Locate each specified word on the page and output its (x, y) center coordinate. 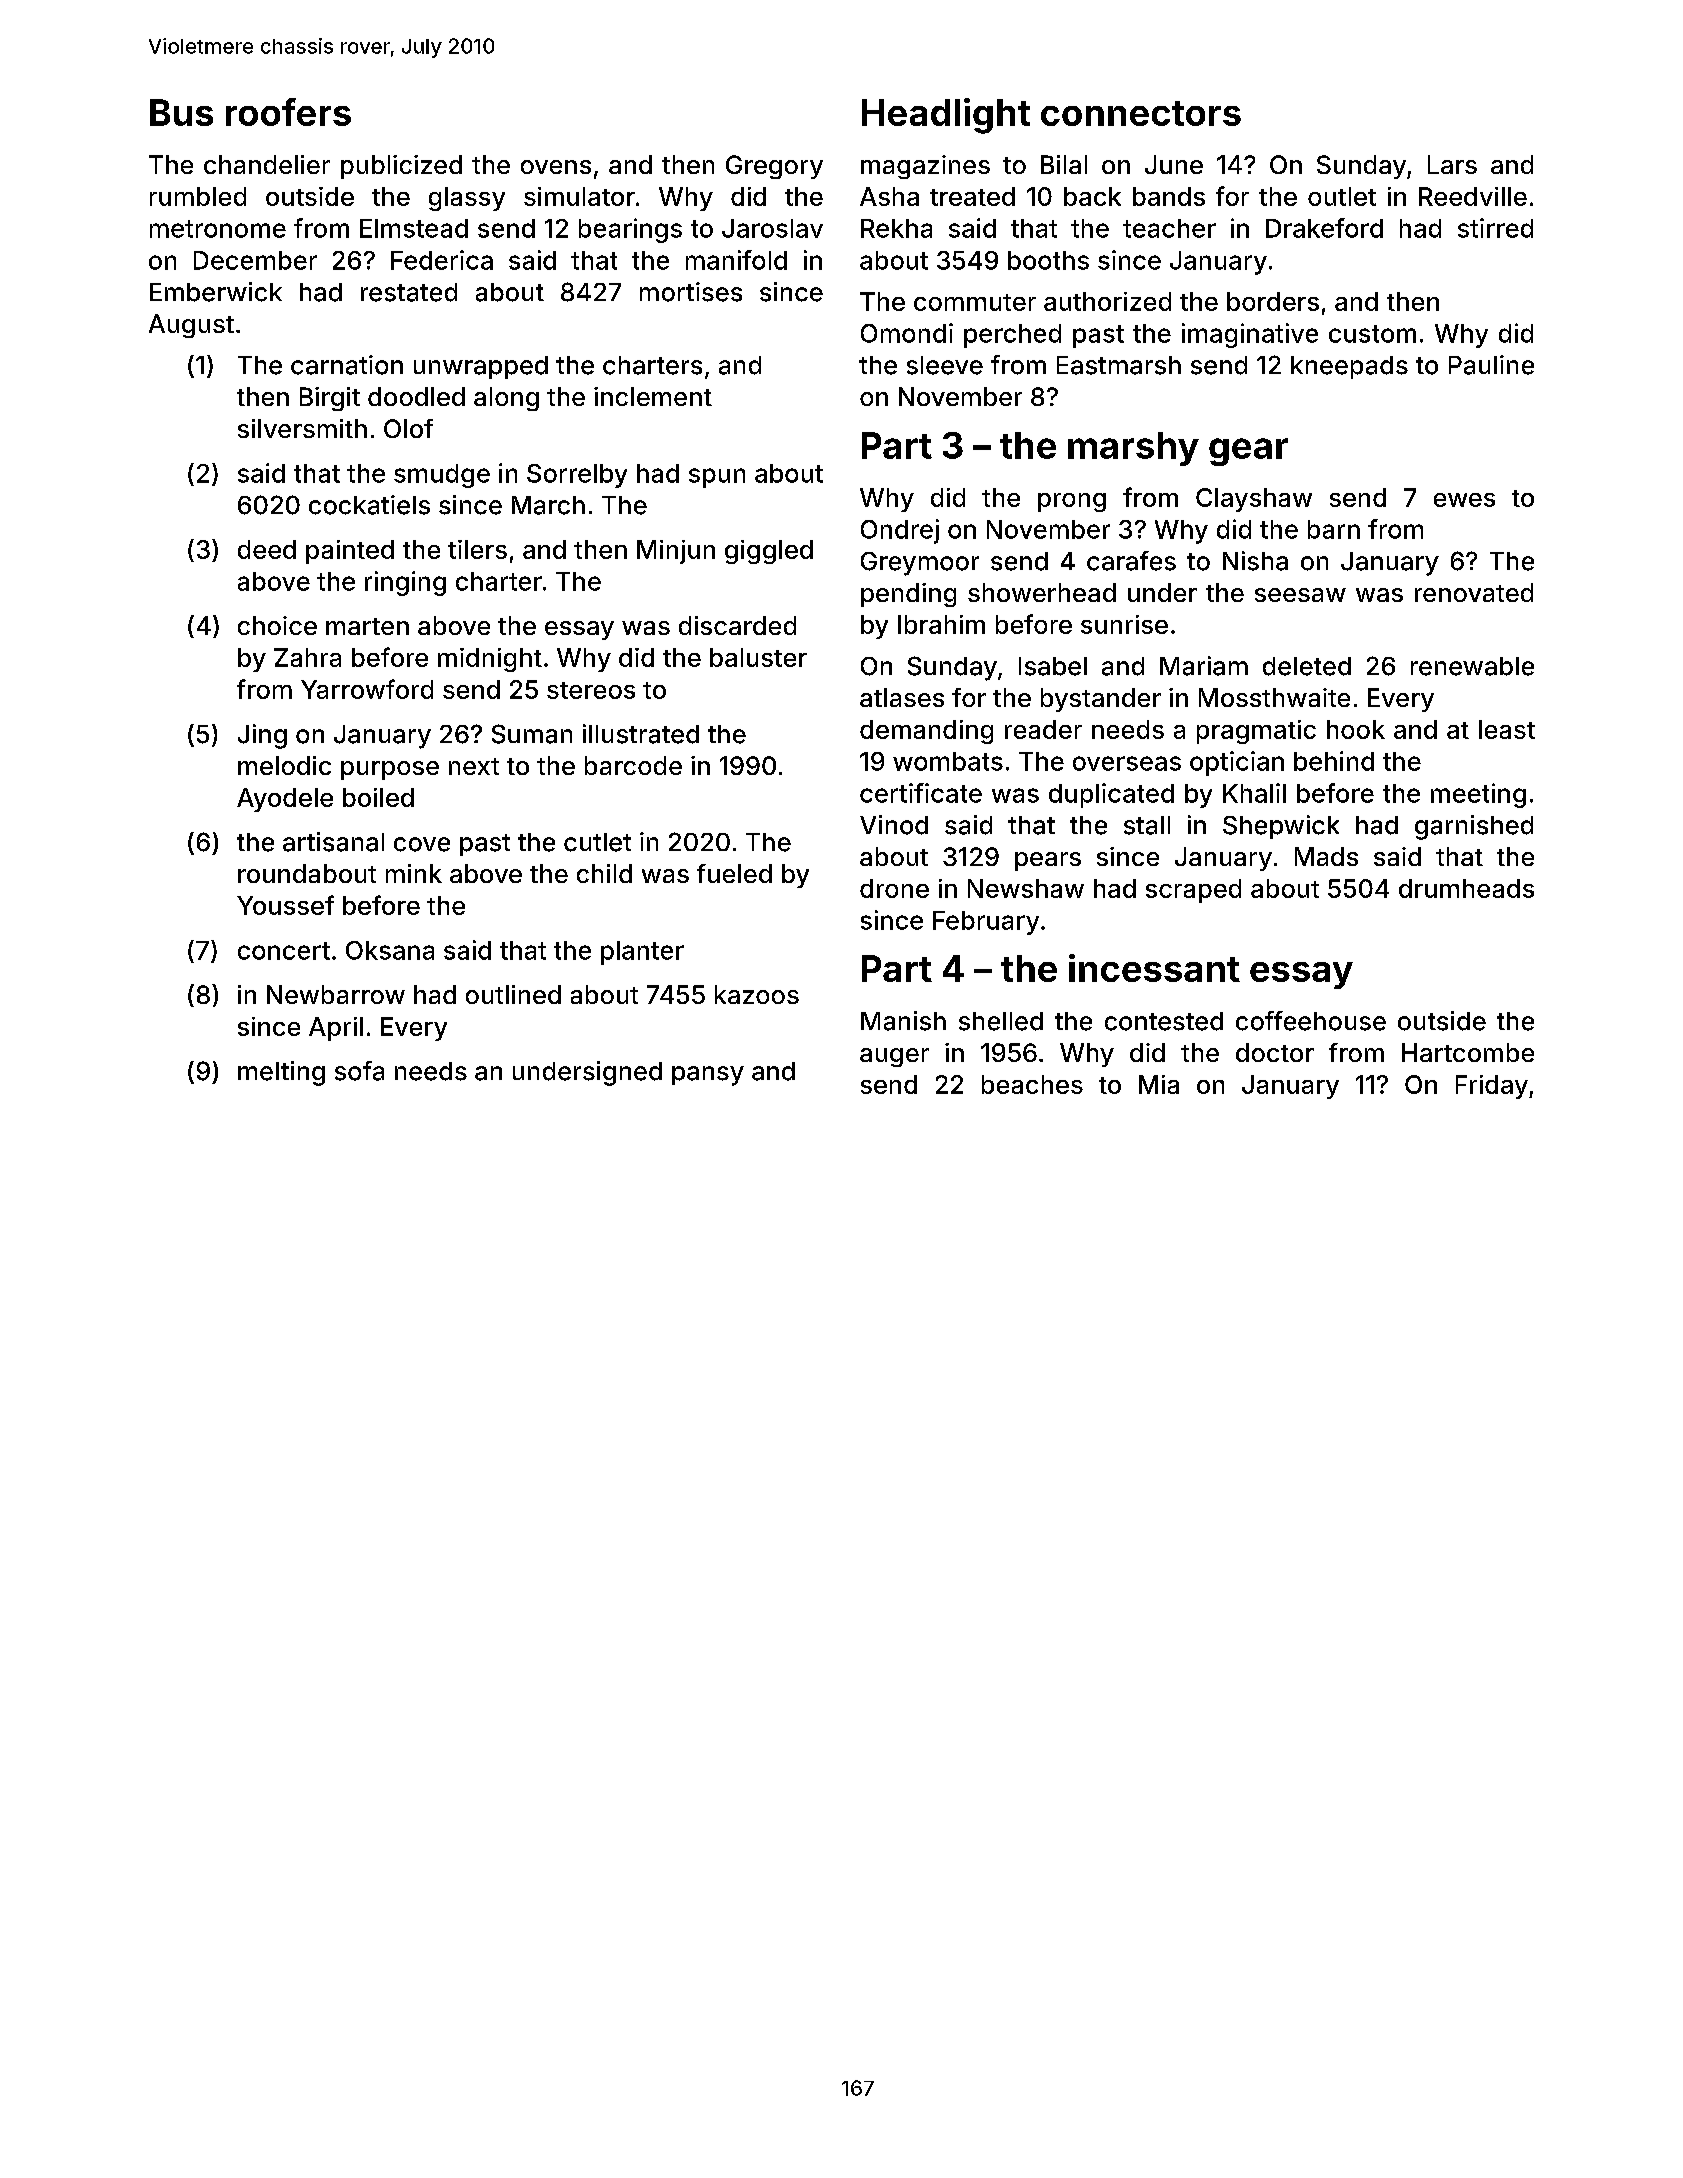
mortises (691, 292)
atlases (902, 697)
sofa (359, 1071)
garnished (1474, 827)
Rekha (896, 228)
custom (1372, 334)
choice (277, 625)
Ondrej (900, 531)
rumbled (198, 196)
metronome (218, 229)
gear (1248, 452)
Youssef (285, 905)
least (1507, 729)
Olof (408, 428)
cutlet (597, 842)
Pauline (1491, 365)
